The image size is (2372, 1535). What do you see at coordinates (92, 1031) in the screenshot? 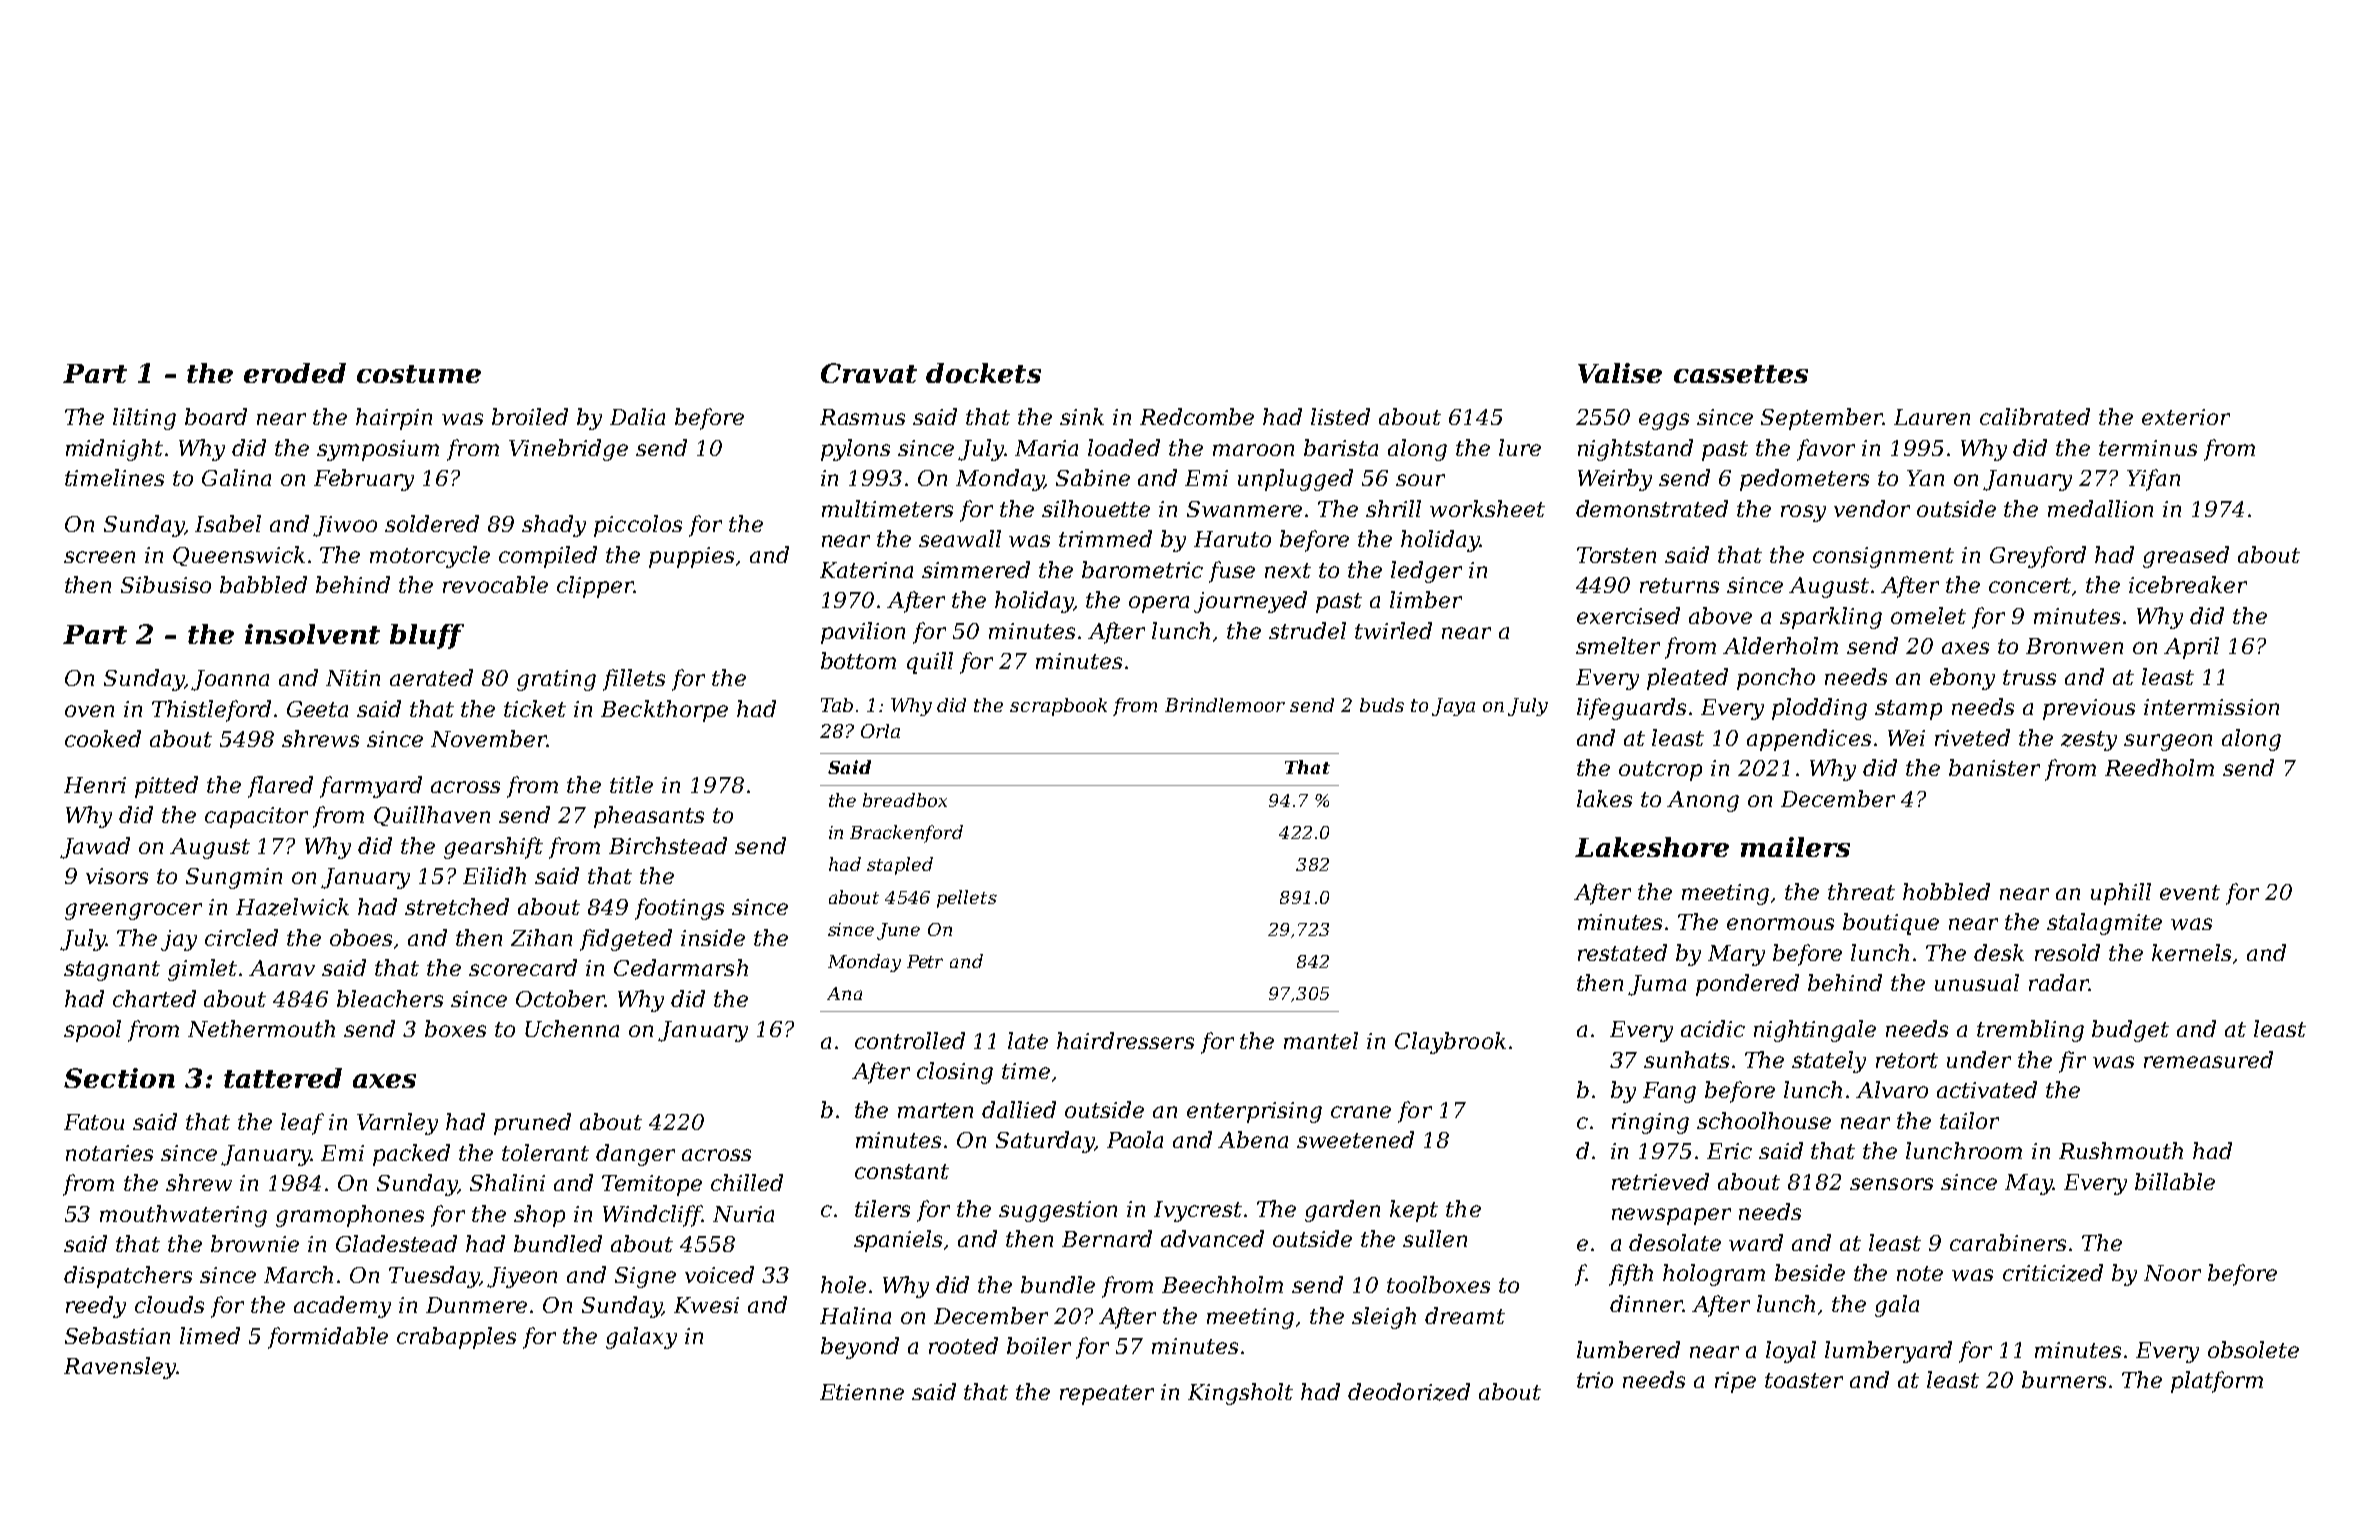
I see `spool` at bounding box center [92, 1031].
